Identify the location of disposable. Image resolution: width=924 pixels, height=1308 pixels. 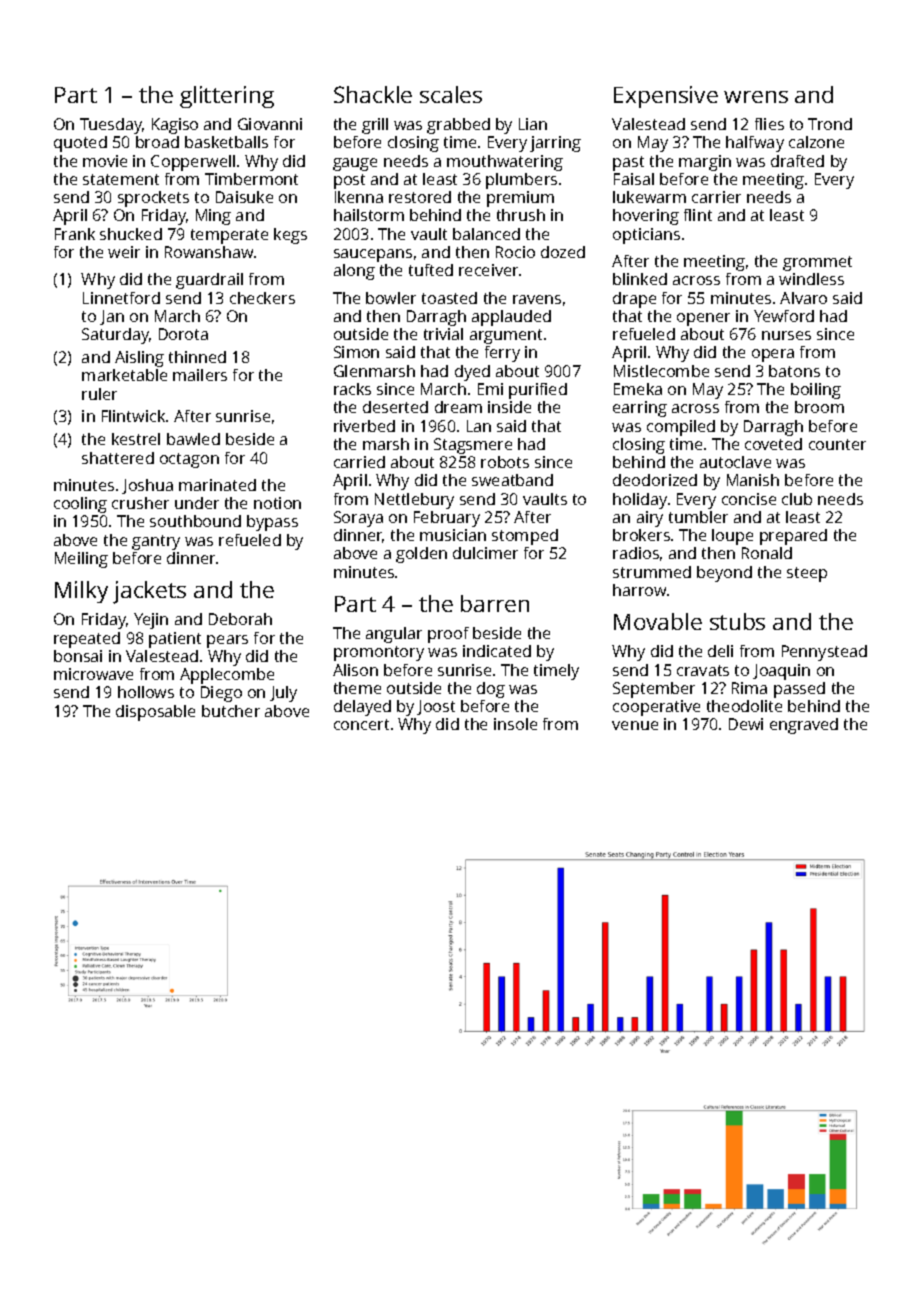
(155, 713).
